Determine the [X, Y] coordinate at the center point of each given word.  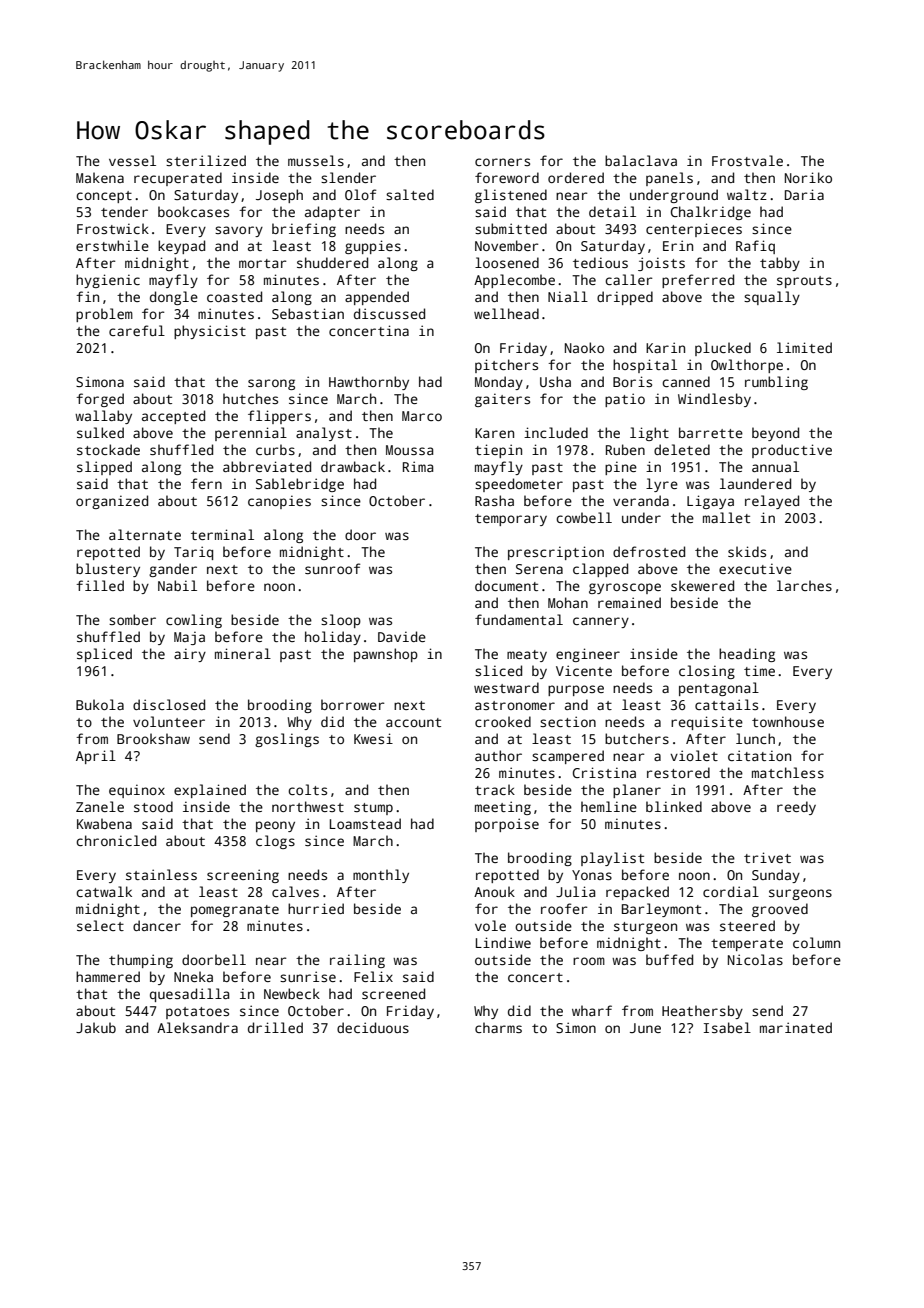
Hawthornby [369, 383]
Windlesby [714, 400]
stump [373, 809]
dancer [157, 925]
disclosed [169, 704]
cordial [731, 891]
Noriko [808, 177]
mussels [316, 160]
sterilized [206, 160]
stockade [108, 449]
